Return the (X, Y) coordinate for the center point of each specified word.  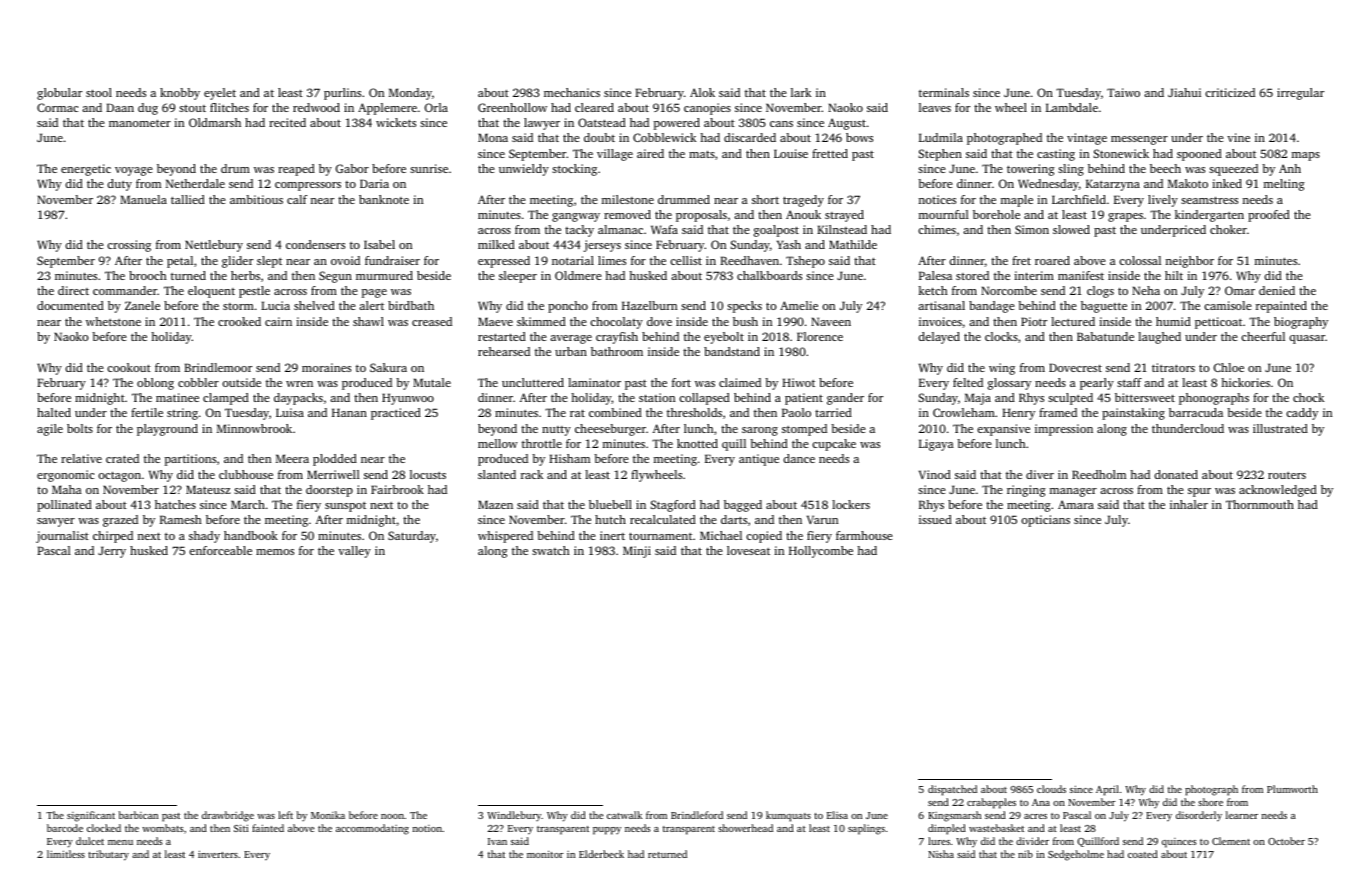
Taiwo (1123, 92)
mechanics (572, 92)
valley (354, 552)
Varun (822, 519)
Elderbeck (601, 854)
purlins (342, 94)
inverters (218, 854)
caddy (1302, 414)
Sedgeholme (1076, 855)
